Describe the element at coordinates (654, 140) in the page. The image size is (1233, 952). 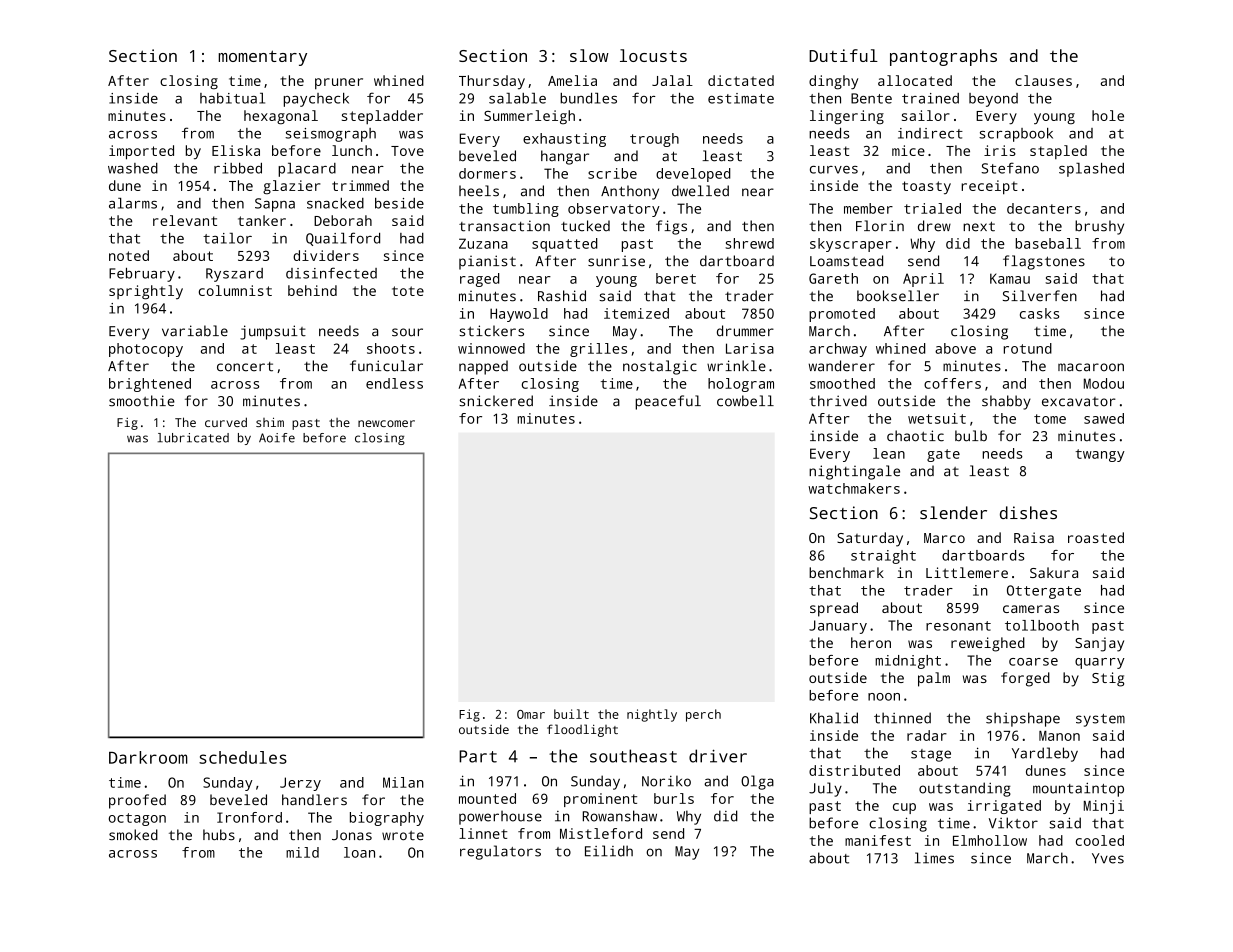
I see `trough` at that location.
